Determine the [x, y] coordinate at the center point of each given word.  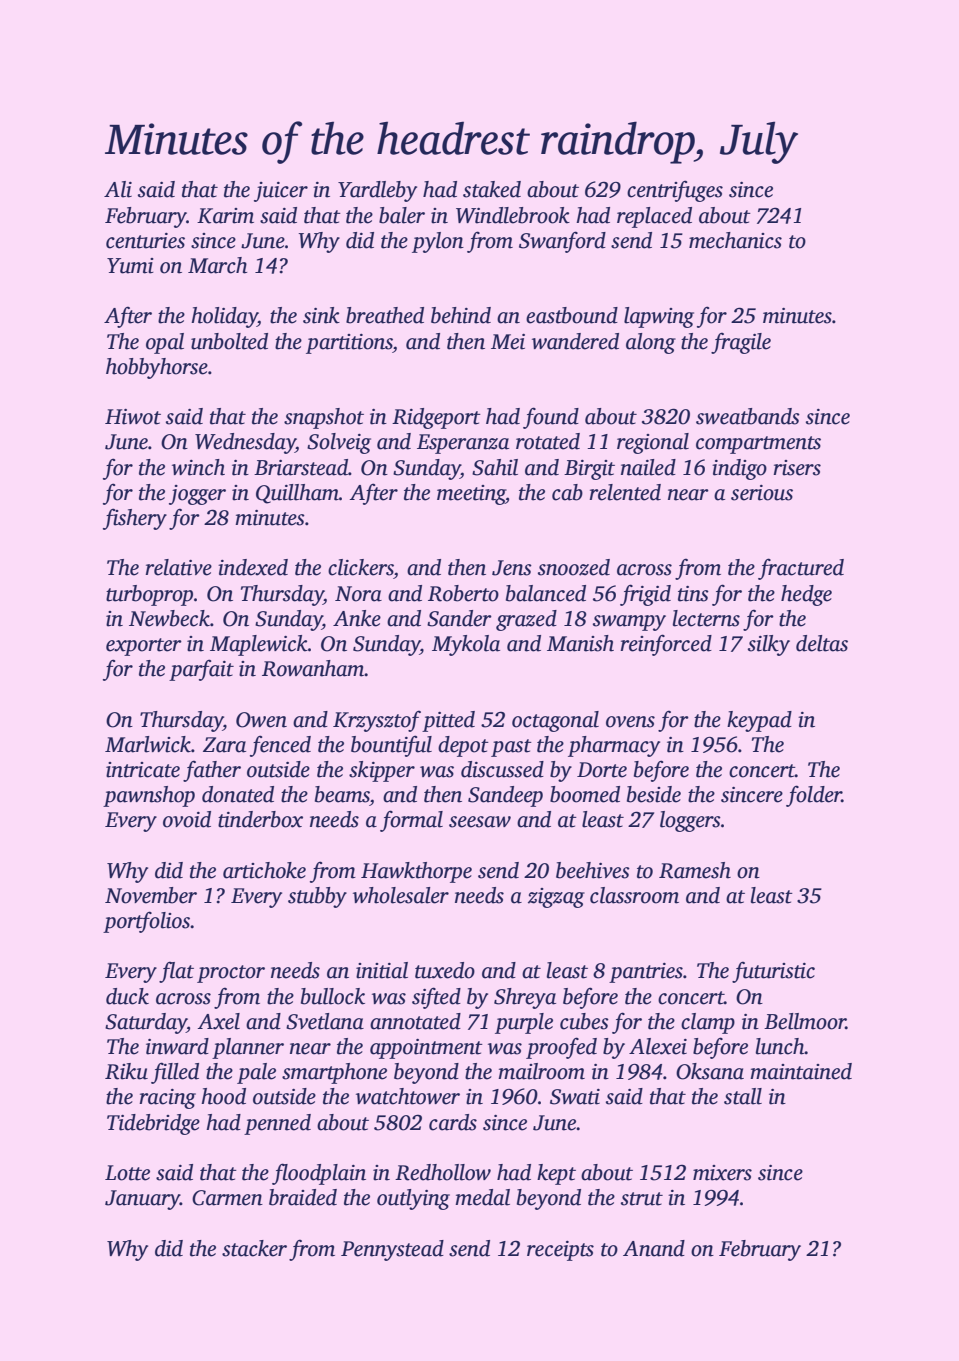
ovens [630, 722]
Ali [118, 189]
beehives [593, 870]
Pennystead [392, 1250]
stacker [254, 1248]
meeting [471, 495]
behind [461, 315]
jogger [197, 495]
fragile [741, 343]
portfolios [147, 922]
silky [769, 645]
